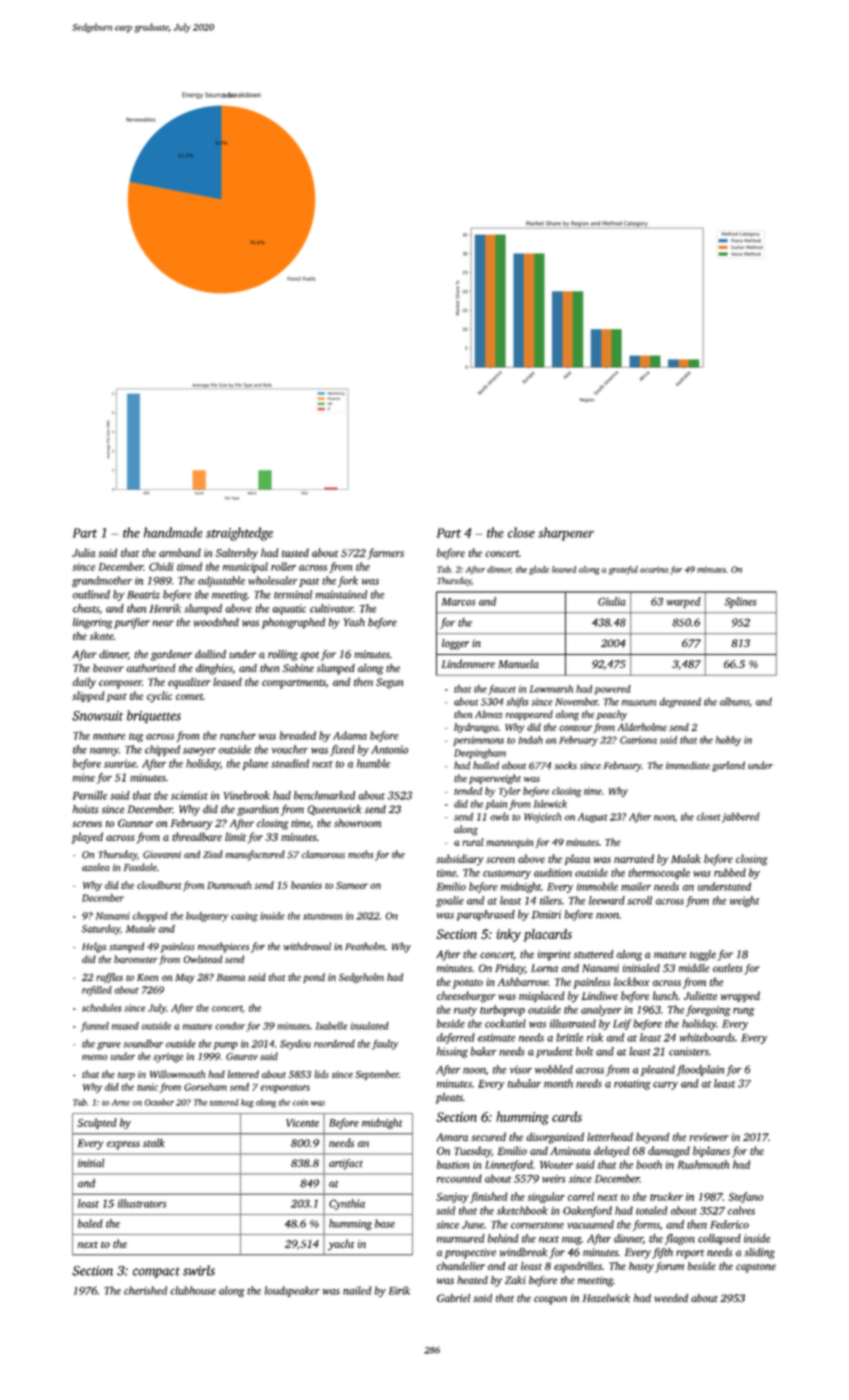  Describe the element at coordinates (216, 622) in the screenshot. I see `woodshed` at that location.
